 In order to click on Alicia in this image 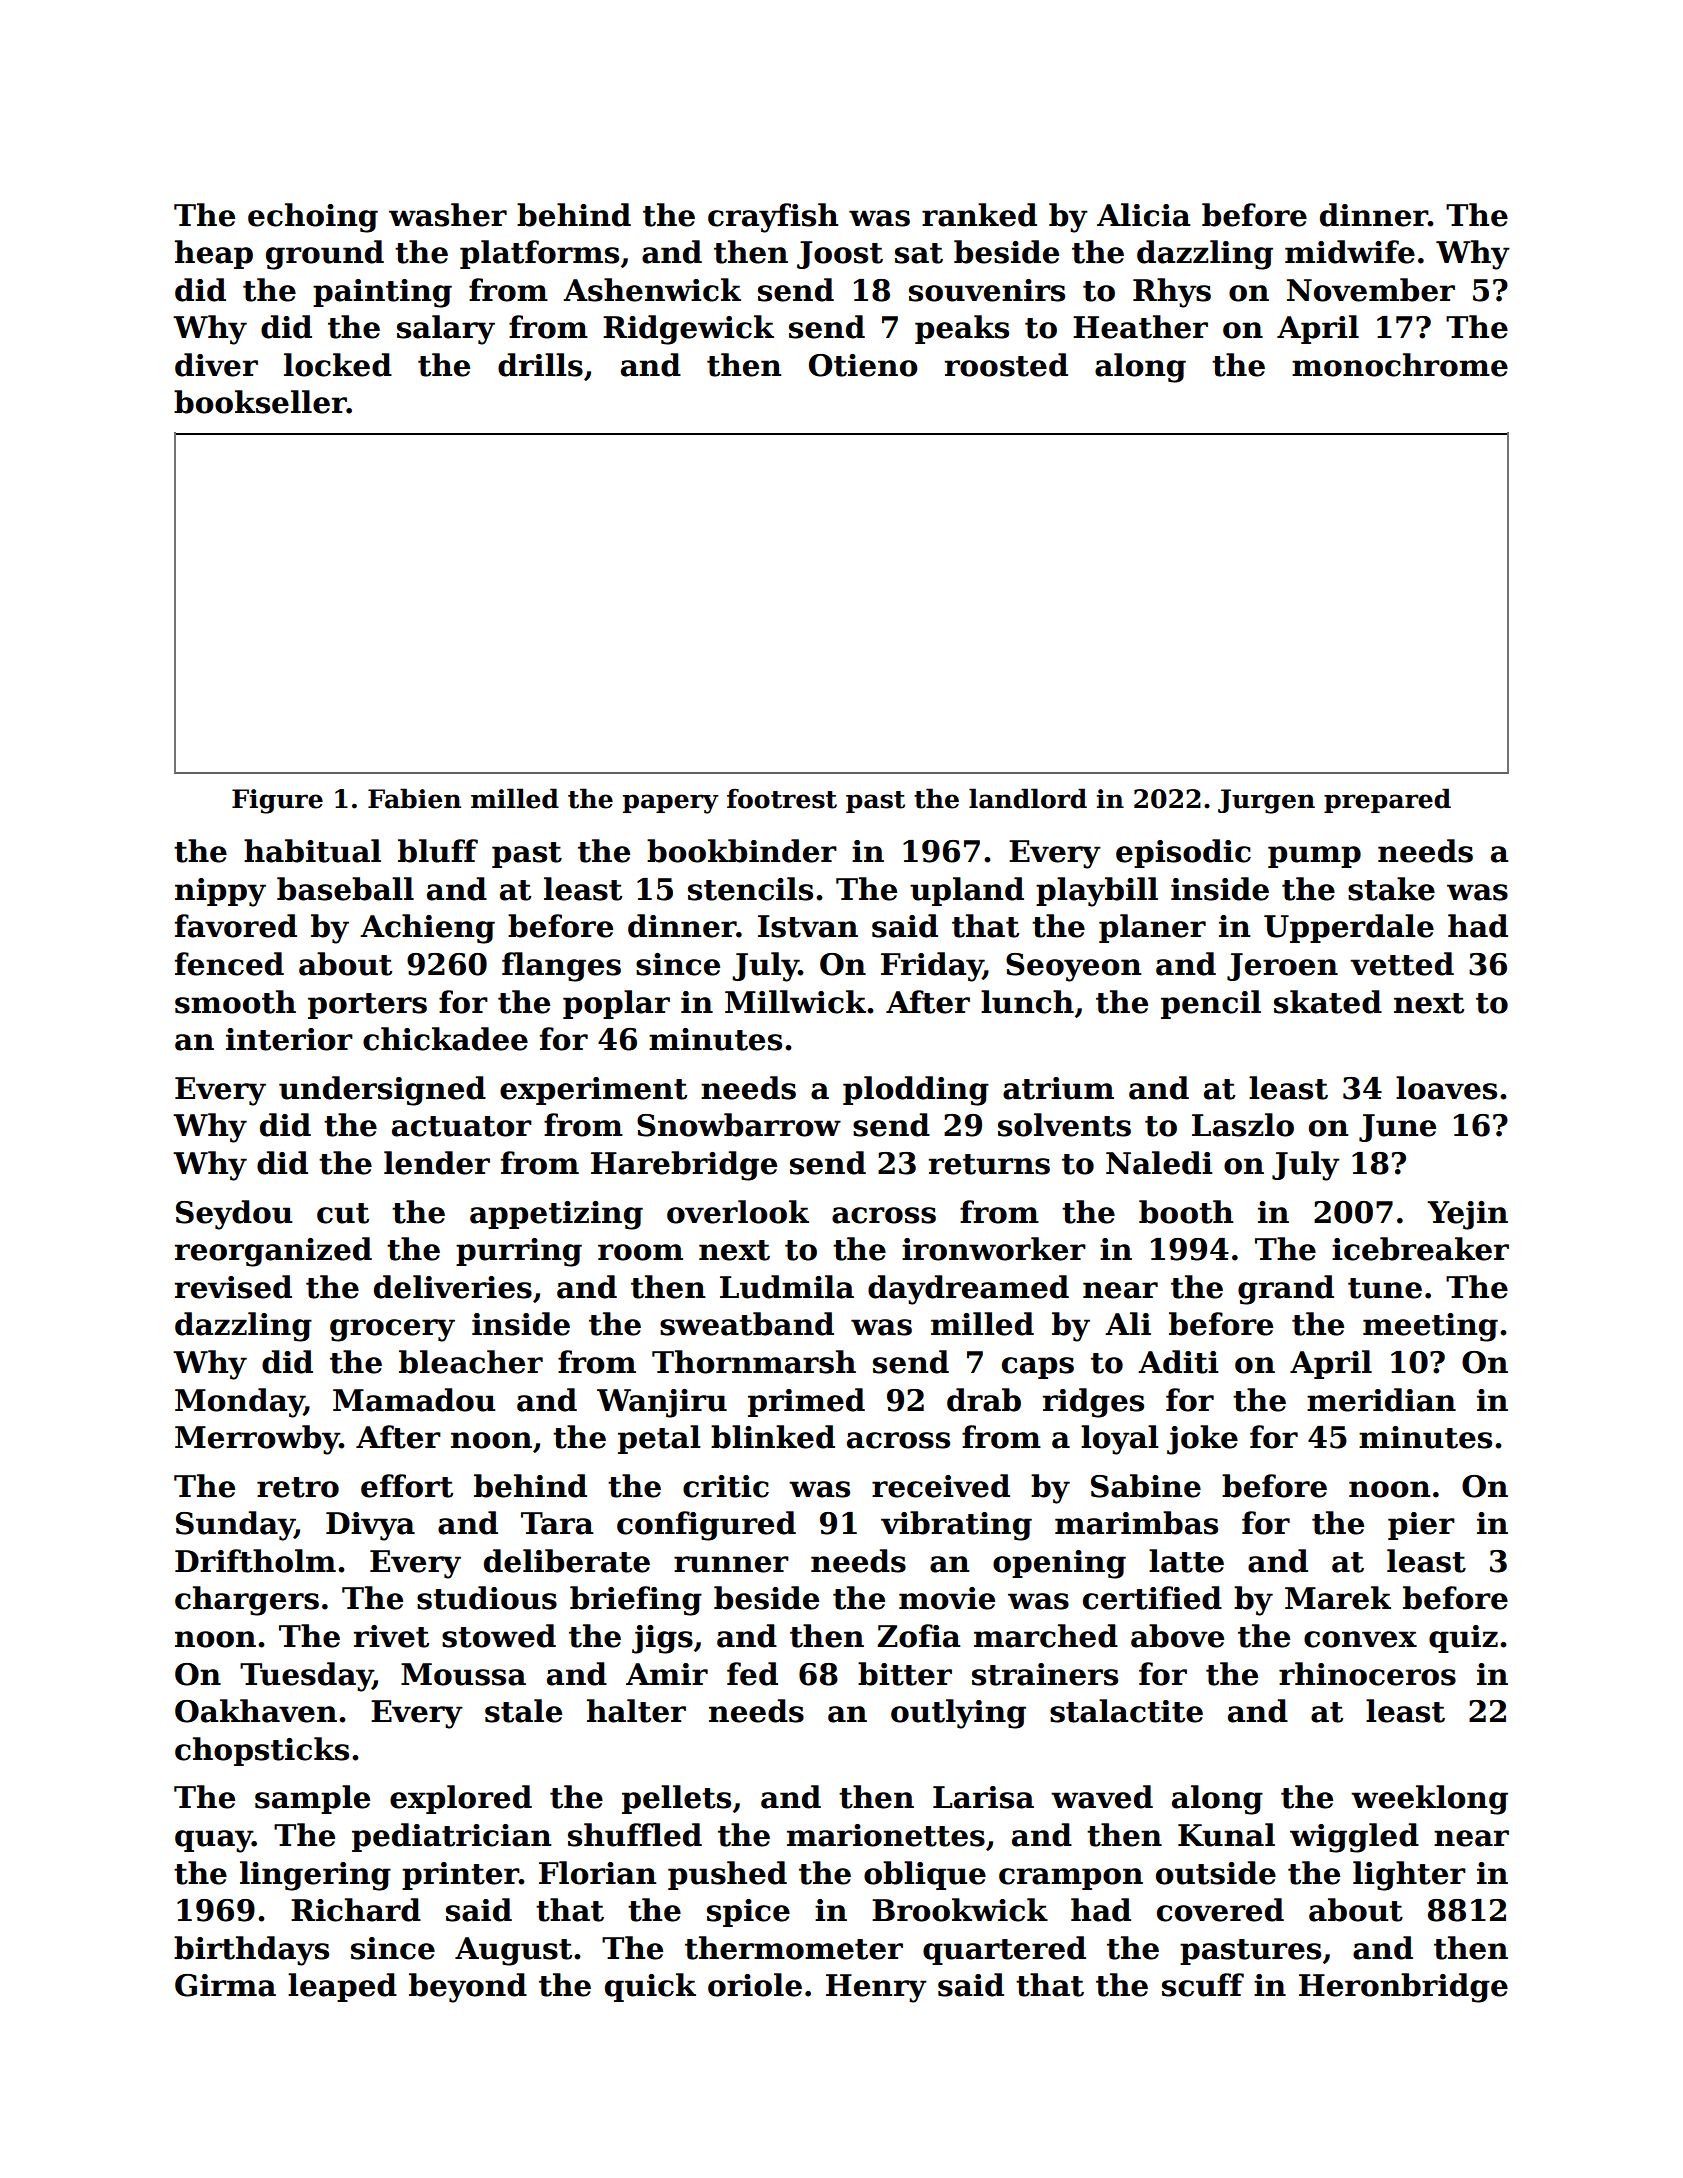, I will do `click(1143, 215)`.
